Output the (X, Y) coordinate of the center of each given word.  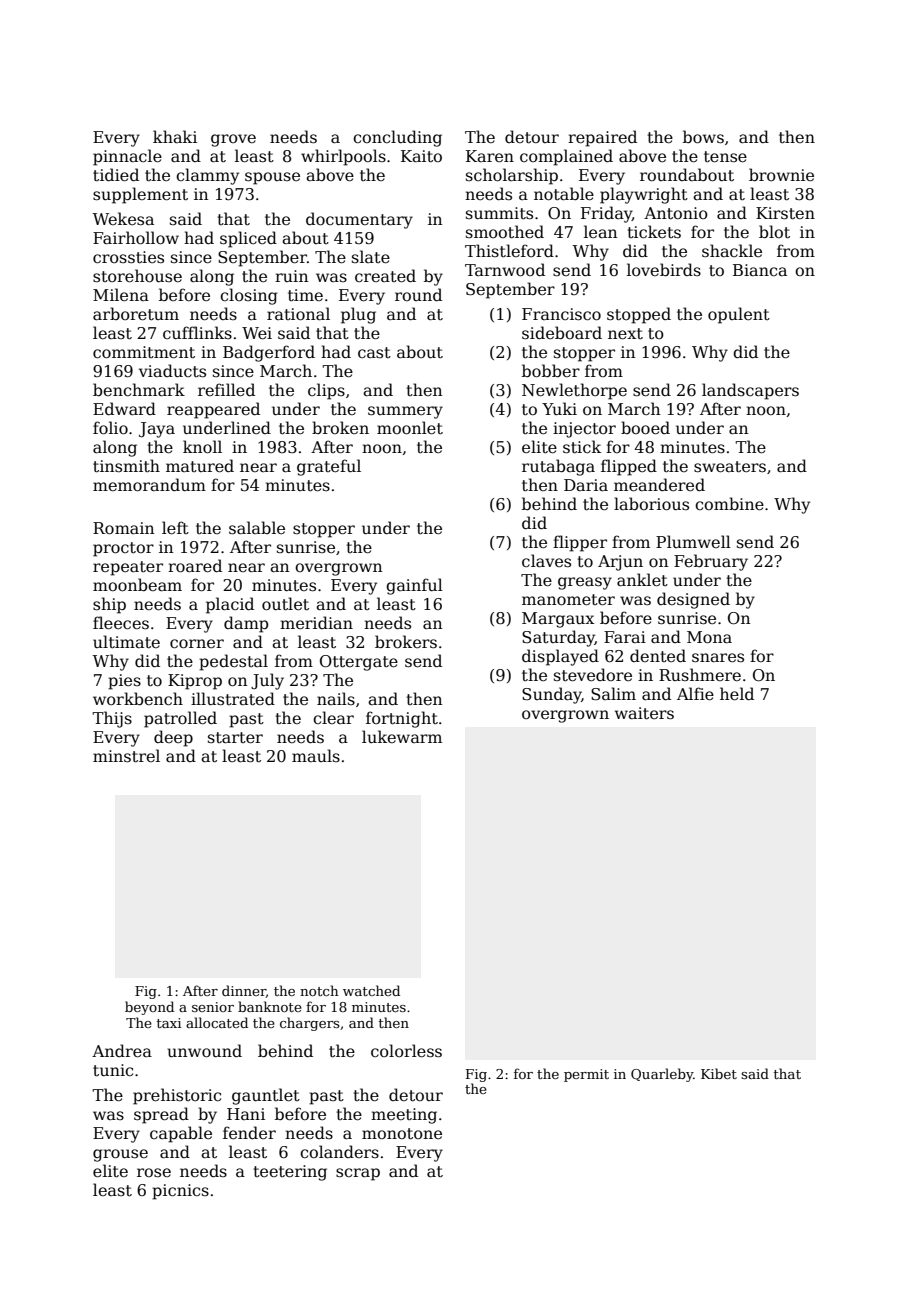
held (737, 694)
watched (371, 990)
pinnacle (127, 157)
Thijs (112, 719)
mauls (316, 755)
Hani (246, 1114)
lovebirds (664, 269)
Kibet (719, 1073)
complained (566, 157)
